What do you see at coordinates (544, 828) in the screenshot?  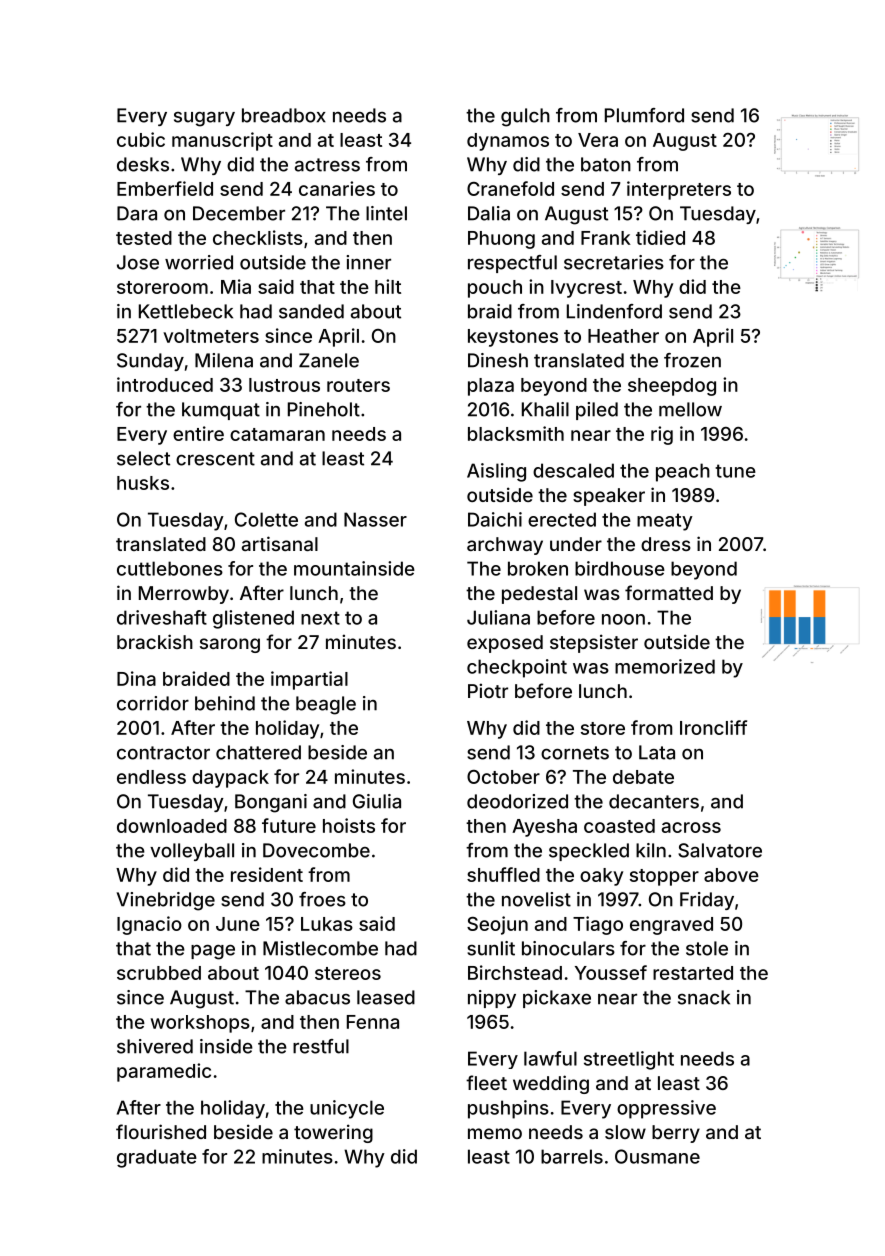 I see `Ayesha` at bounding box center [544, 828].
